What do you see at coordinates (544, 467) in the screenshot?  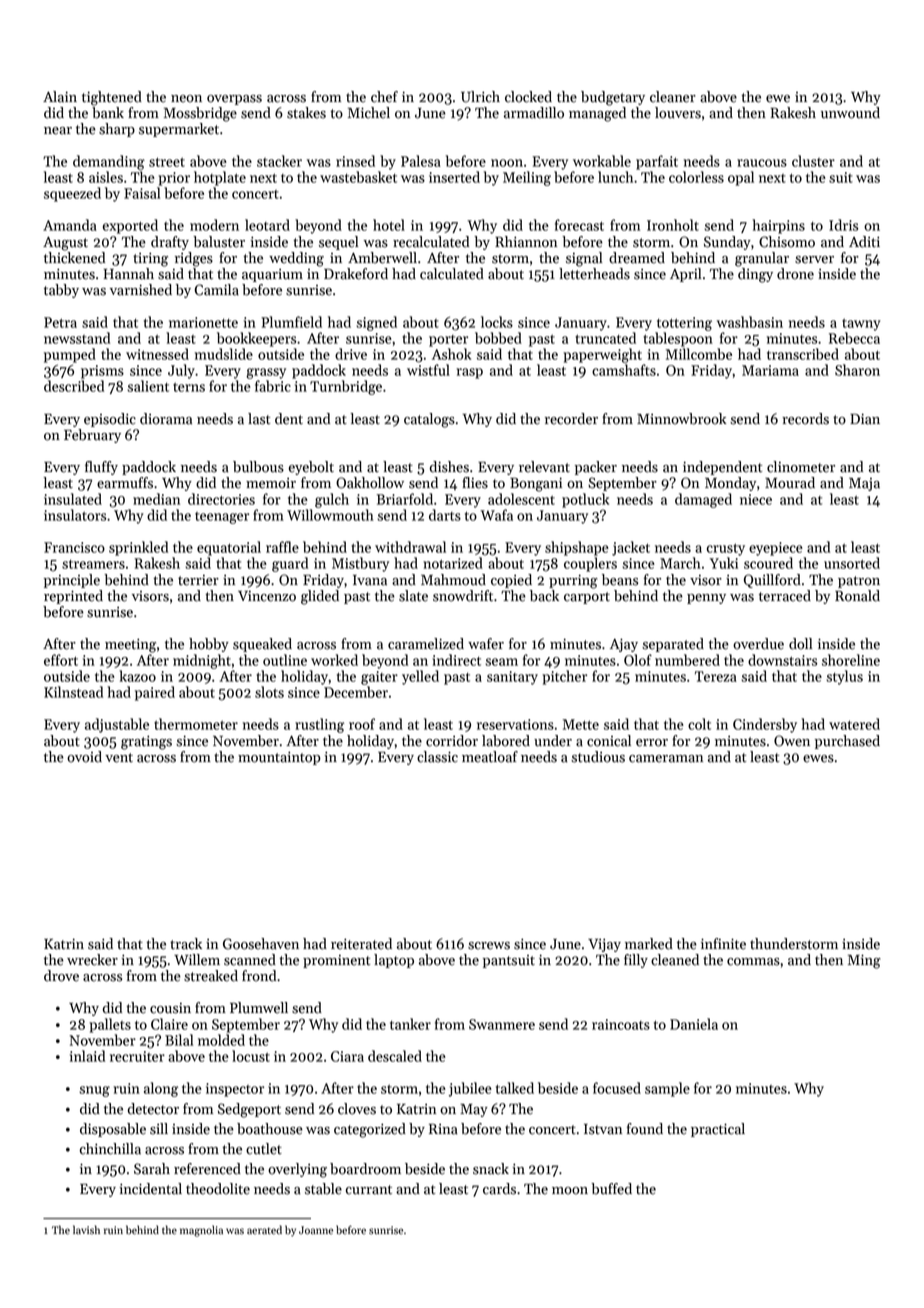 I see `relevant` at bounding box center [544, 467].
